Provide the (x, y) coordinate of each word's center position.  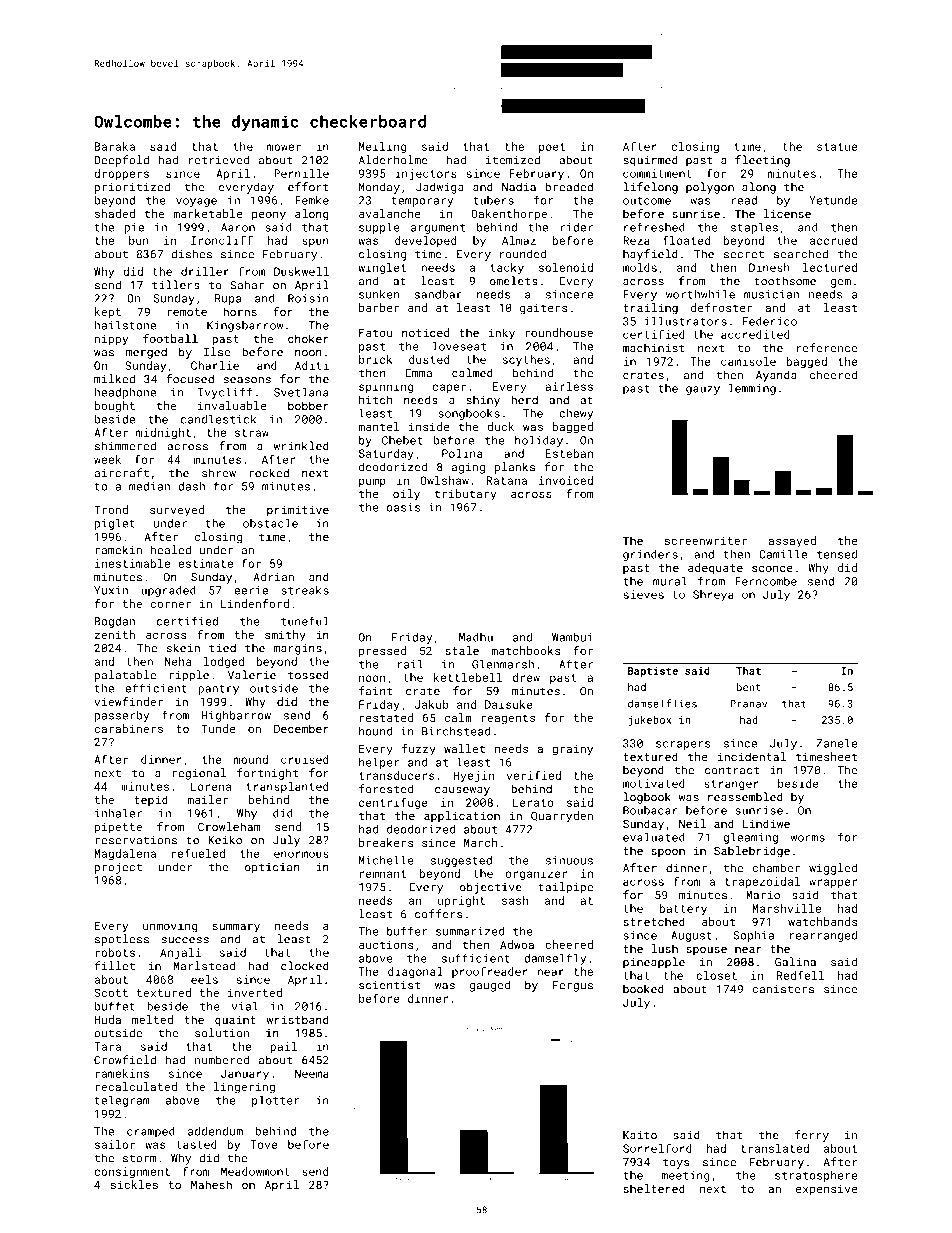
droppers (121, 174)
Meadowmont (255, 1171)
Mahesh (211, 1184)
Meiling (382, 147)
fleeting (762, 161)
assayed (792, 542)
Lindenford (255, 603)
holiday (539, 441)
